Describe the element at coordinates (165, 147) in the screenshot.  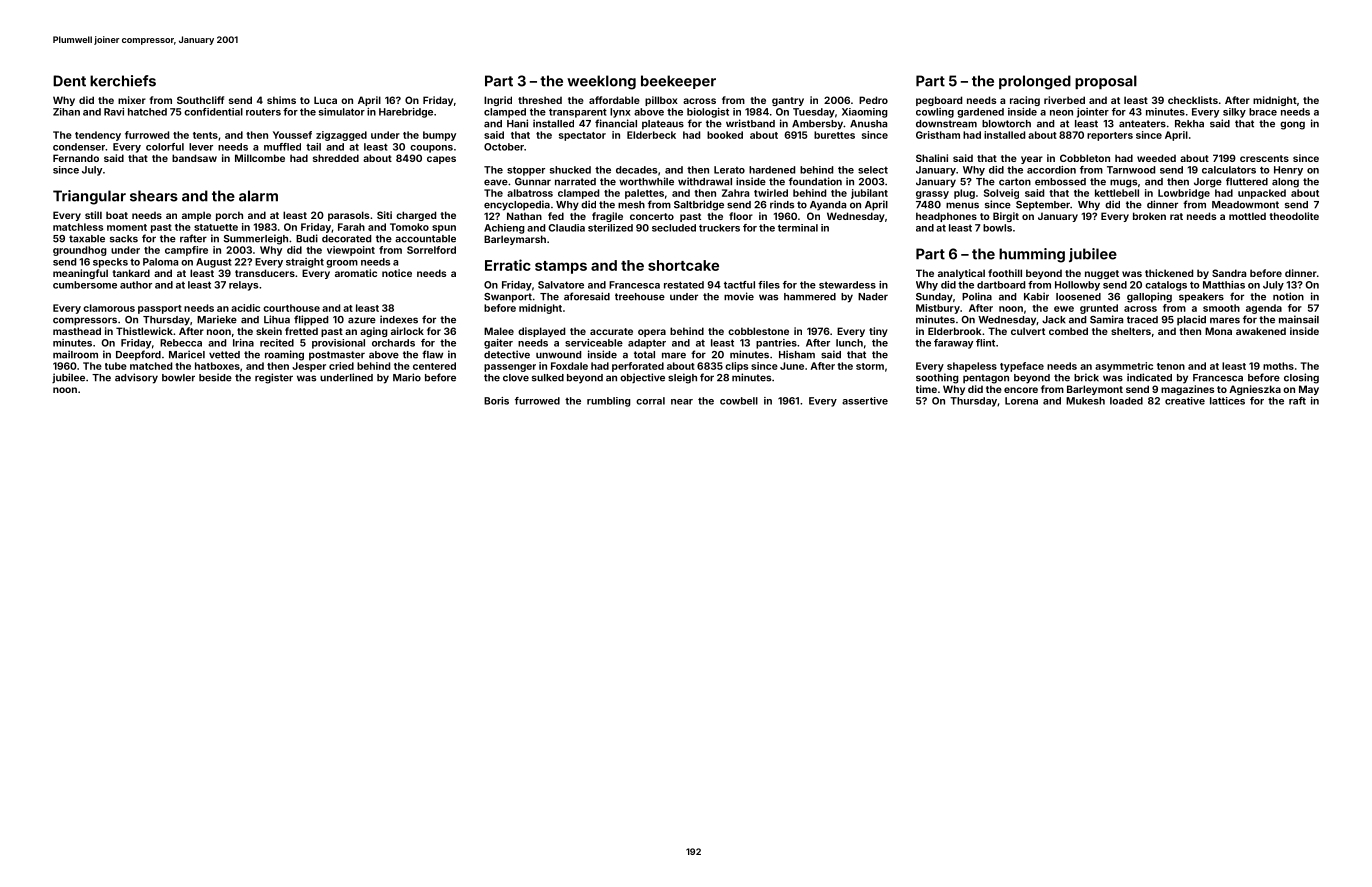
I see `colorful` at that location.
